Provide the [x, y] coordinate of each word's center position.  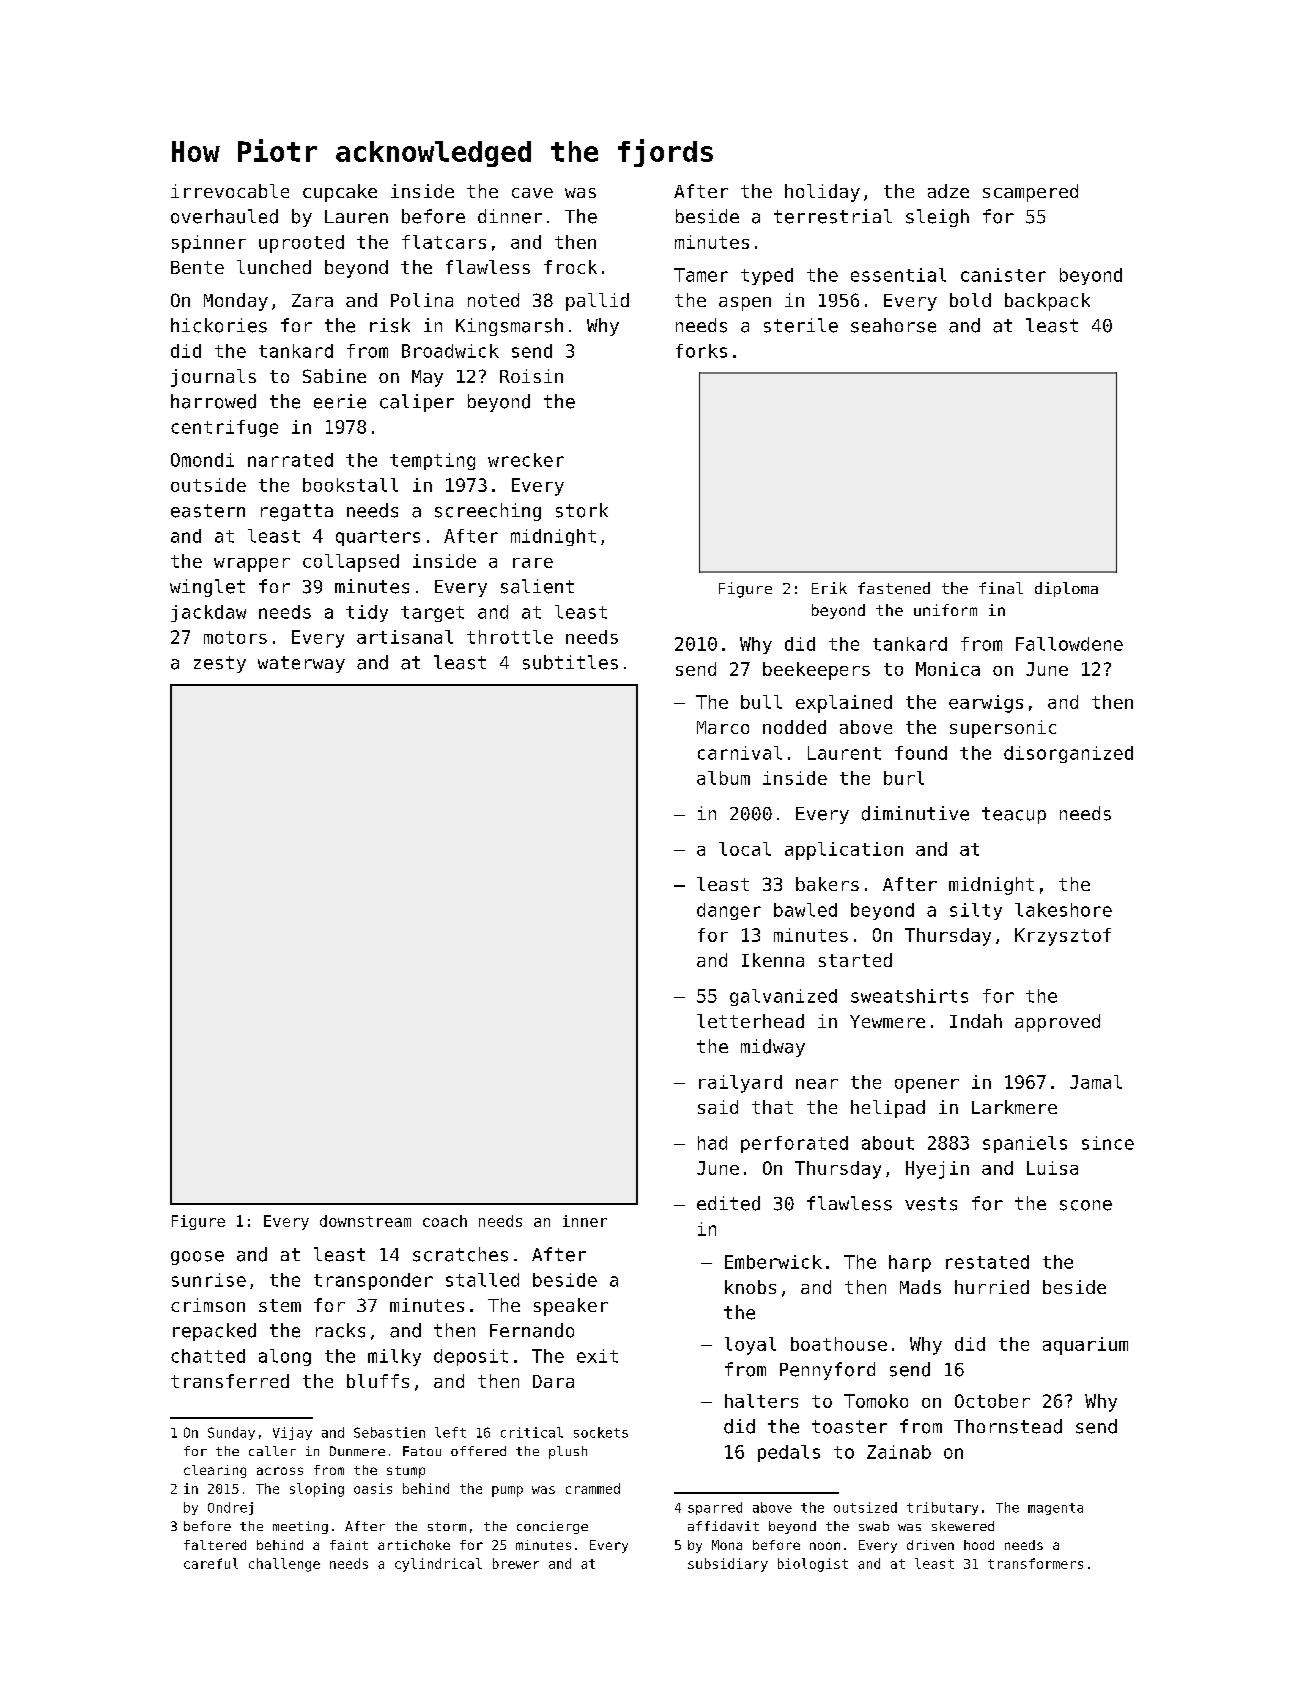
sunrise [209, 1280]
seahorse [893, 325]
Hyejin [937, 1170]
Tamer [701, 275]
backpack [1047, 302]
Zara [312, 300]
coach [445, 1221]
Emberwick [773, 1262]
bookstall [350, 485]
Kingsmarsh [509, 327]
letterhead [750, 1021]
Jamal [1096, 1082]
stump [406, 1472]
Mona [727, 1545]
